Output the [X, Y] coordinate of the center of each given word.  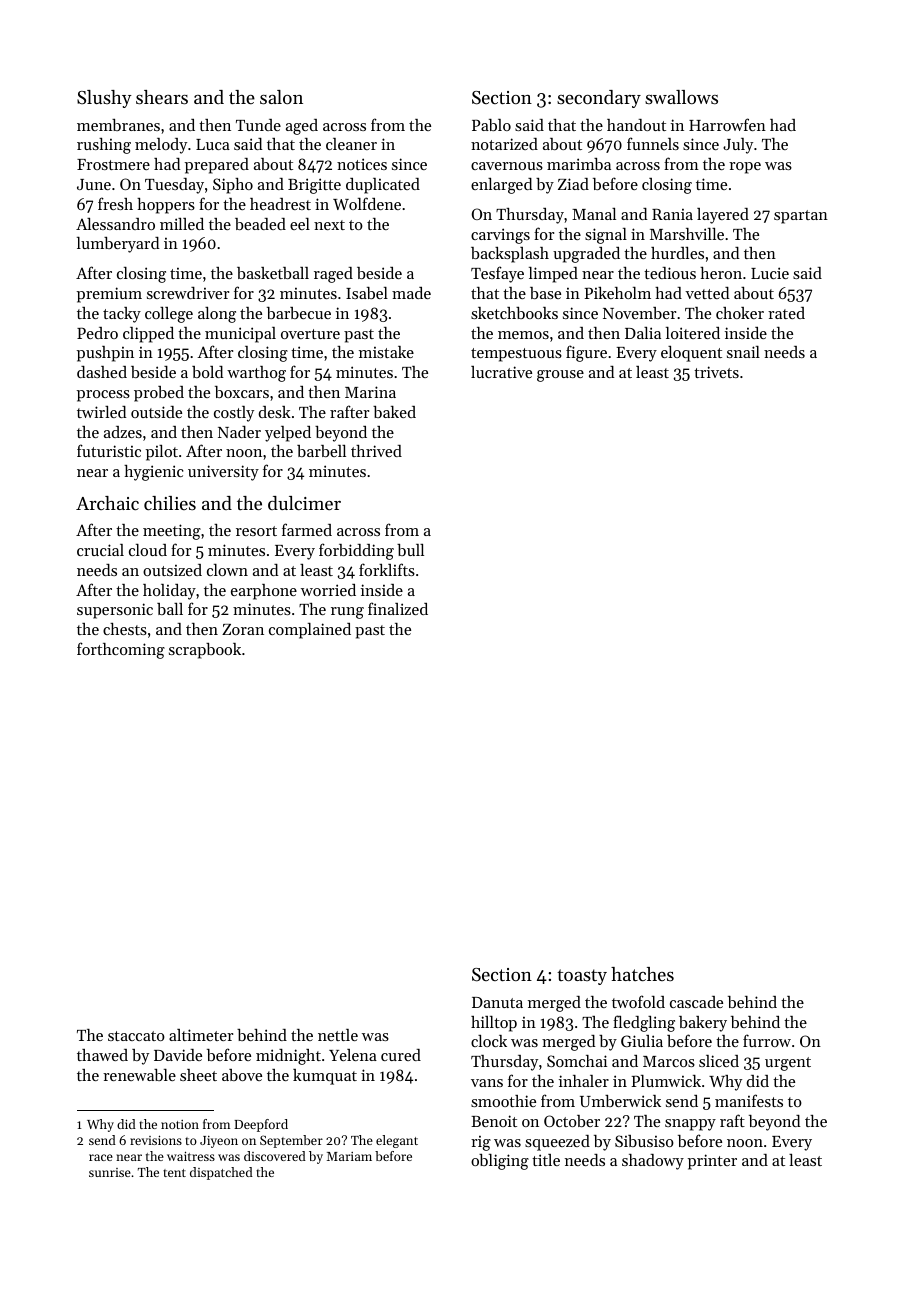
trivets [716, 372]
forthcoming [121, 650]
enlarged [502, 186]
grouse [560, 376]
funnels [653, 143]
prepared [217, 166]
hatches [642, 974]
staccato [136, 1036]
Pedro [97, 333]
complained [310, 631]
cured [401, 1055]
